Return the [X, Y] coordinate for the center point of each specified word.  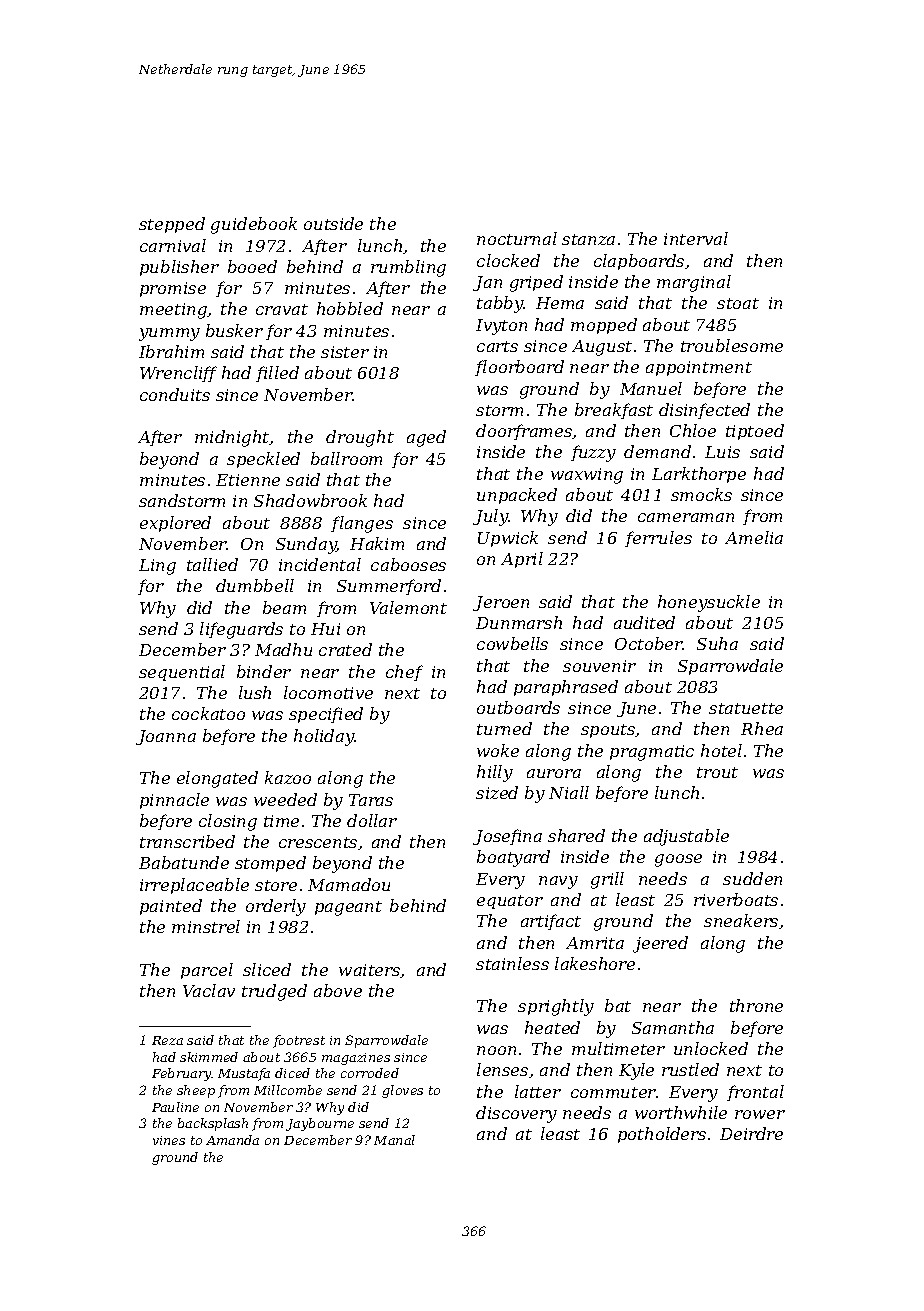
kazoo [288, 777]
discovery [516, 1114]
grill [607, 880]
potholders [662, 1135]
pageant [348, 908]
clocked [508, 260]
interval [696, 238]
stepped [172, 225]
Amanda [232, 1140]
